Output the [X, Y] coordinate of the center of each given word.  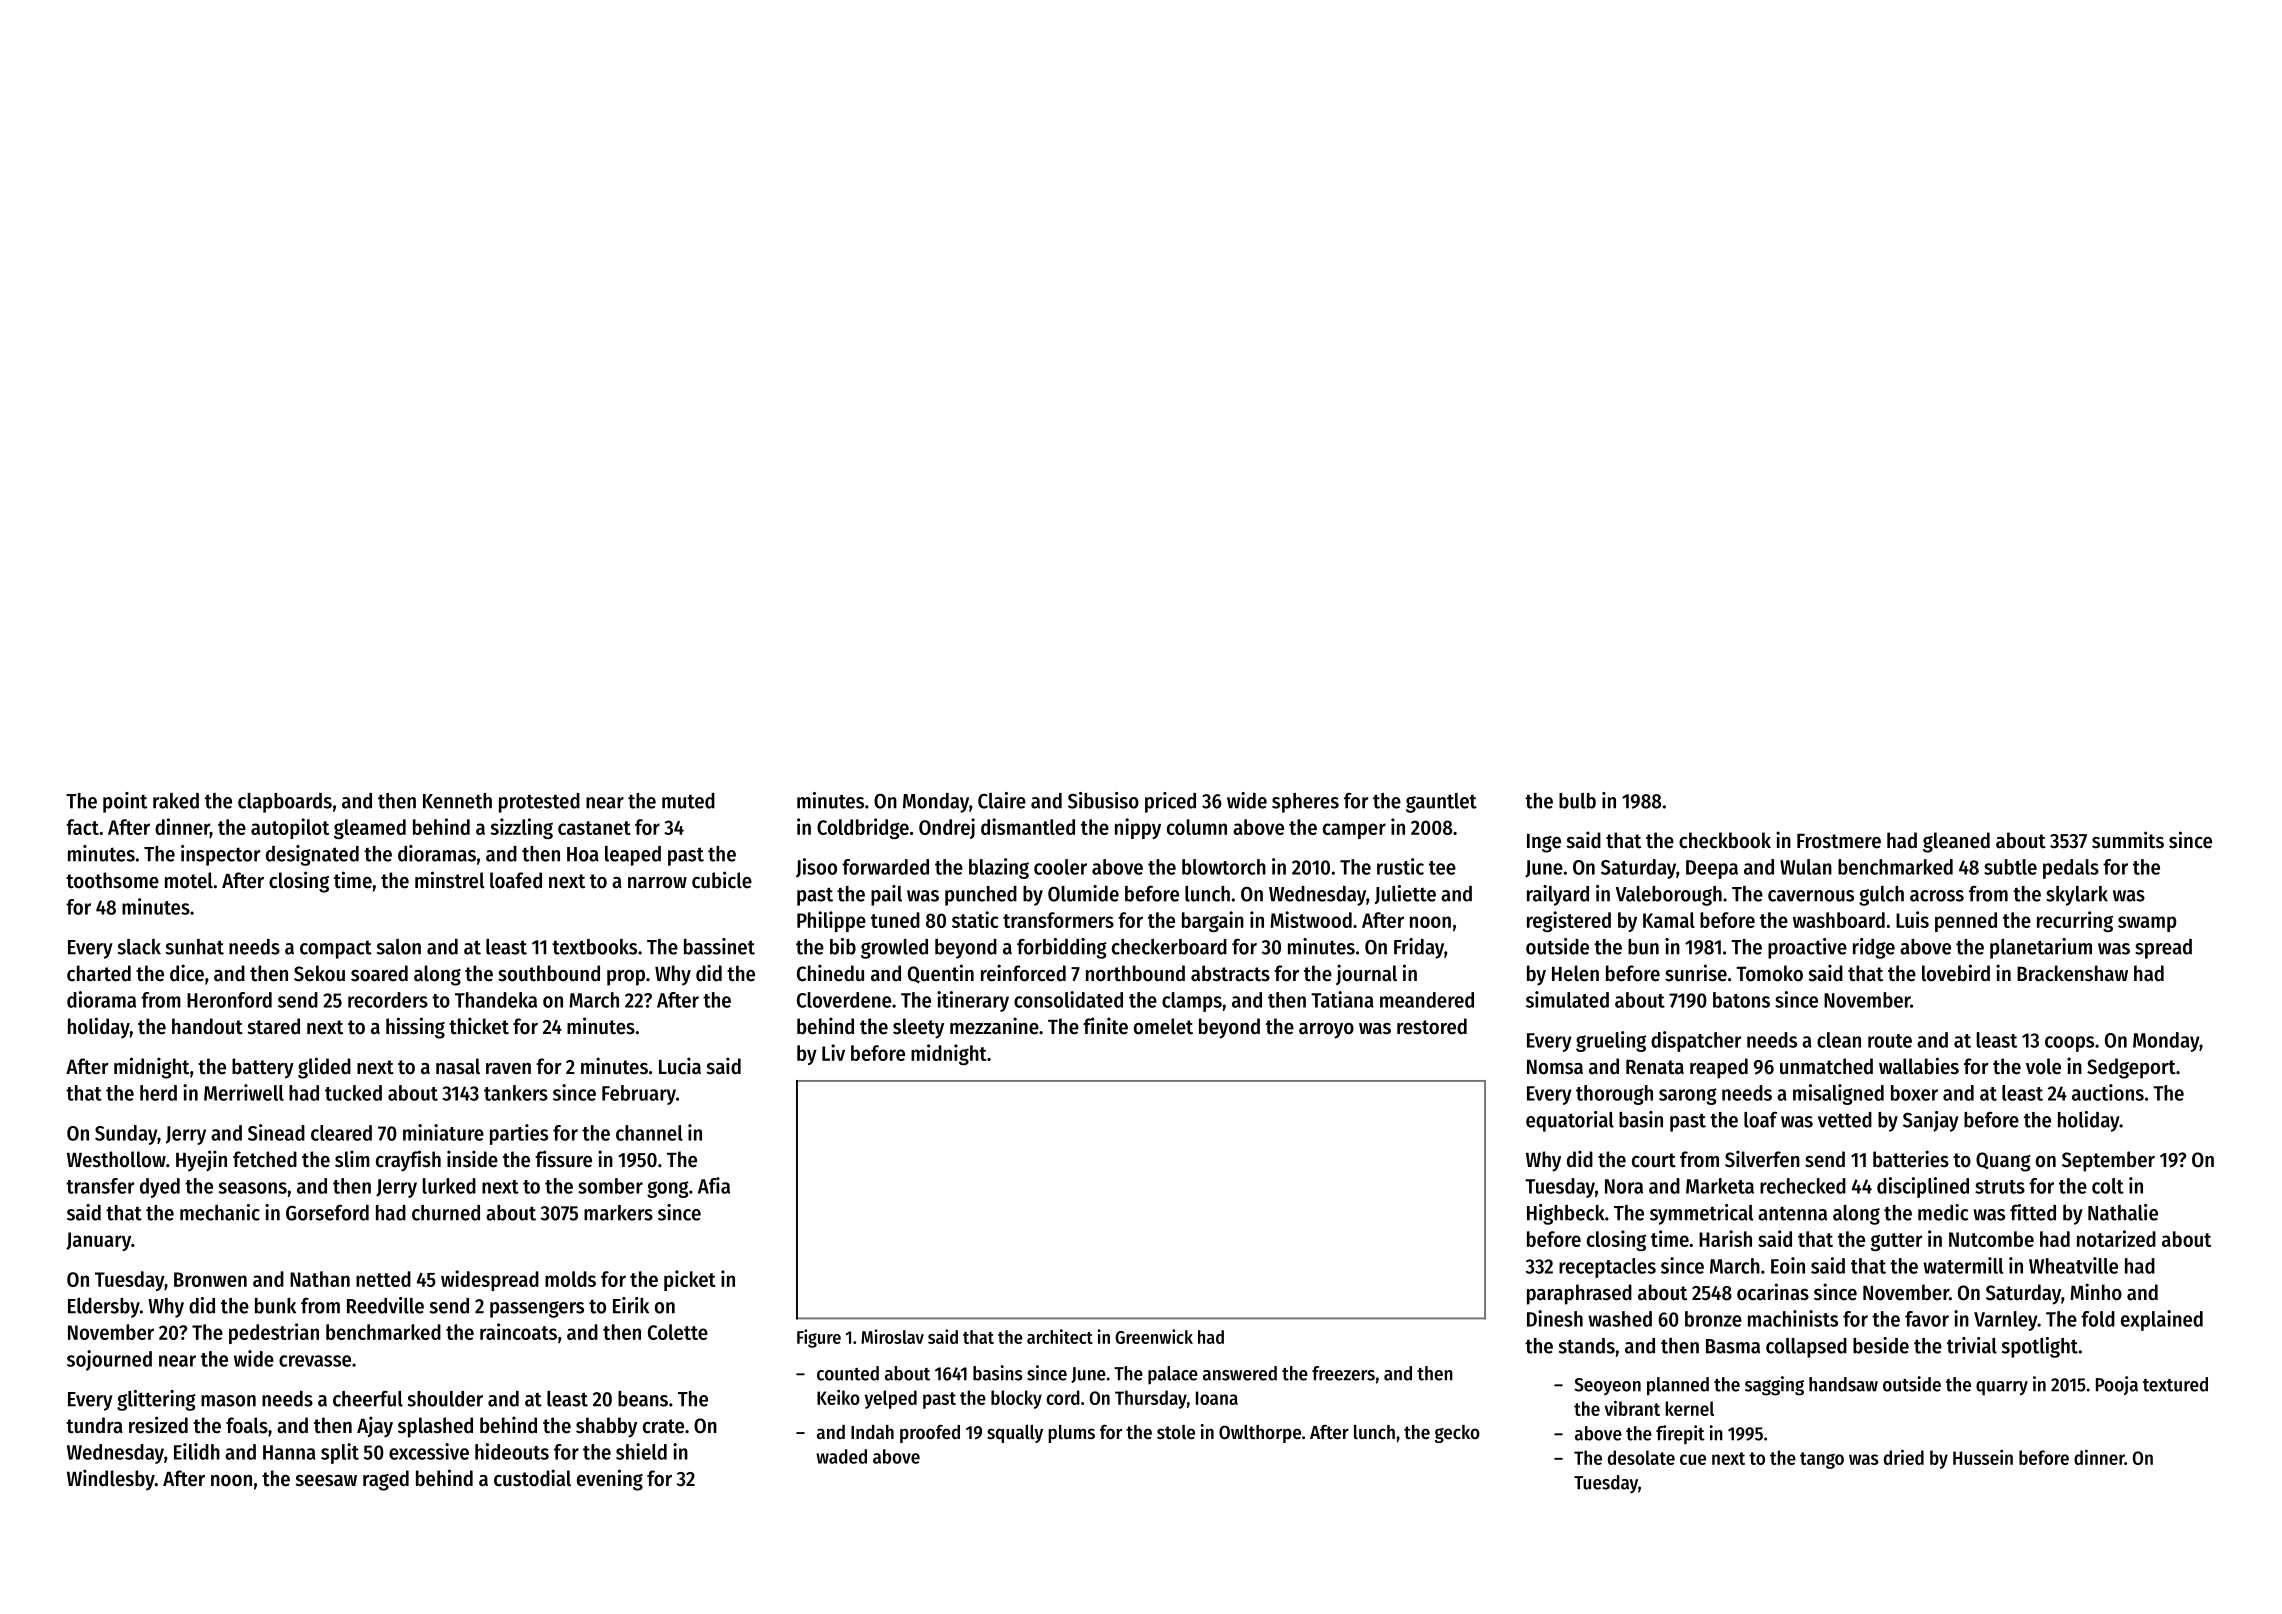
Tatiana [1342, 999]
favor [1927, 1319]
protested [539, 803]
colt [2108, 1186]
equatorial [1570, 1121]
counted [848, 1373]
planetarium [2041, 948]
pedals [2071, 869]
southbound [549, 973]
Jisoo [816, 868]
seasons [253, 1188]
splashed [435, 1427]
